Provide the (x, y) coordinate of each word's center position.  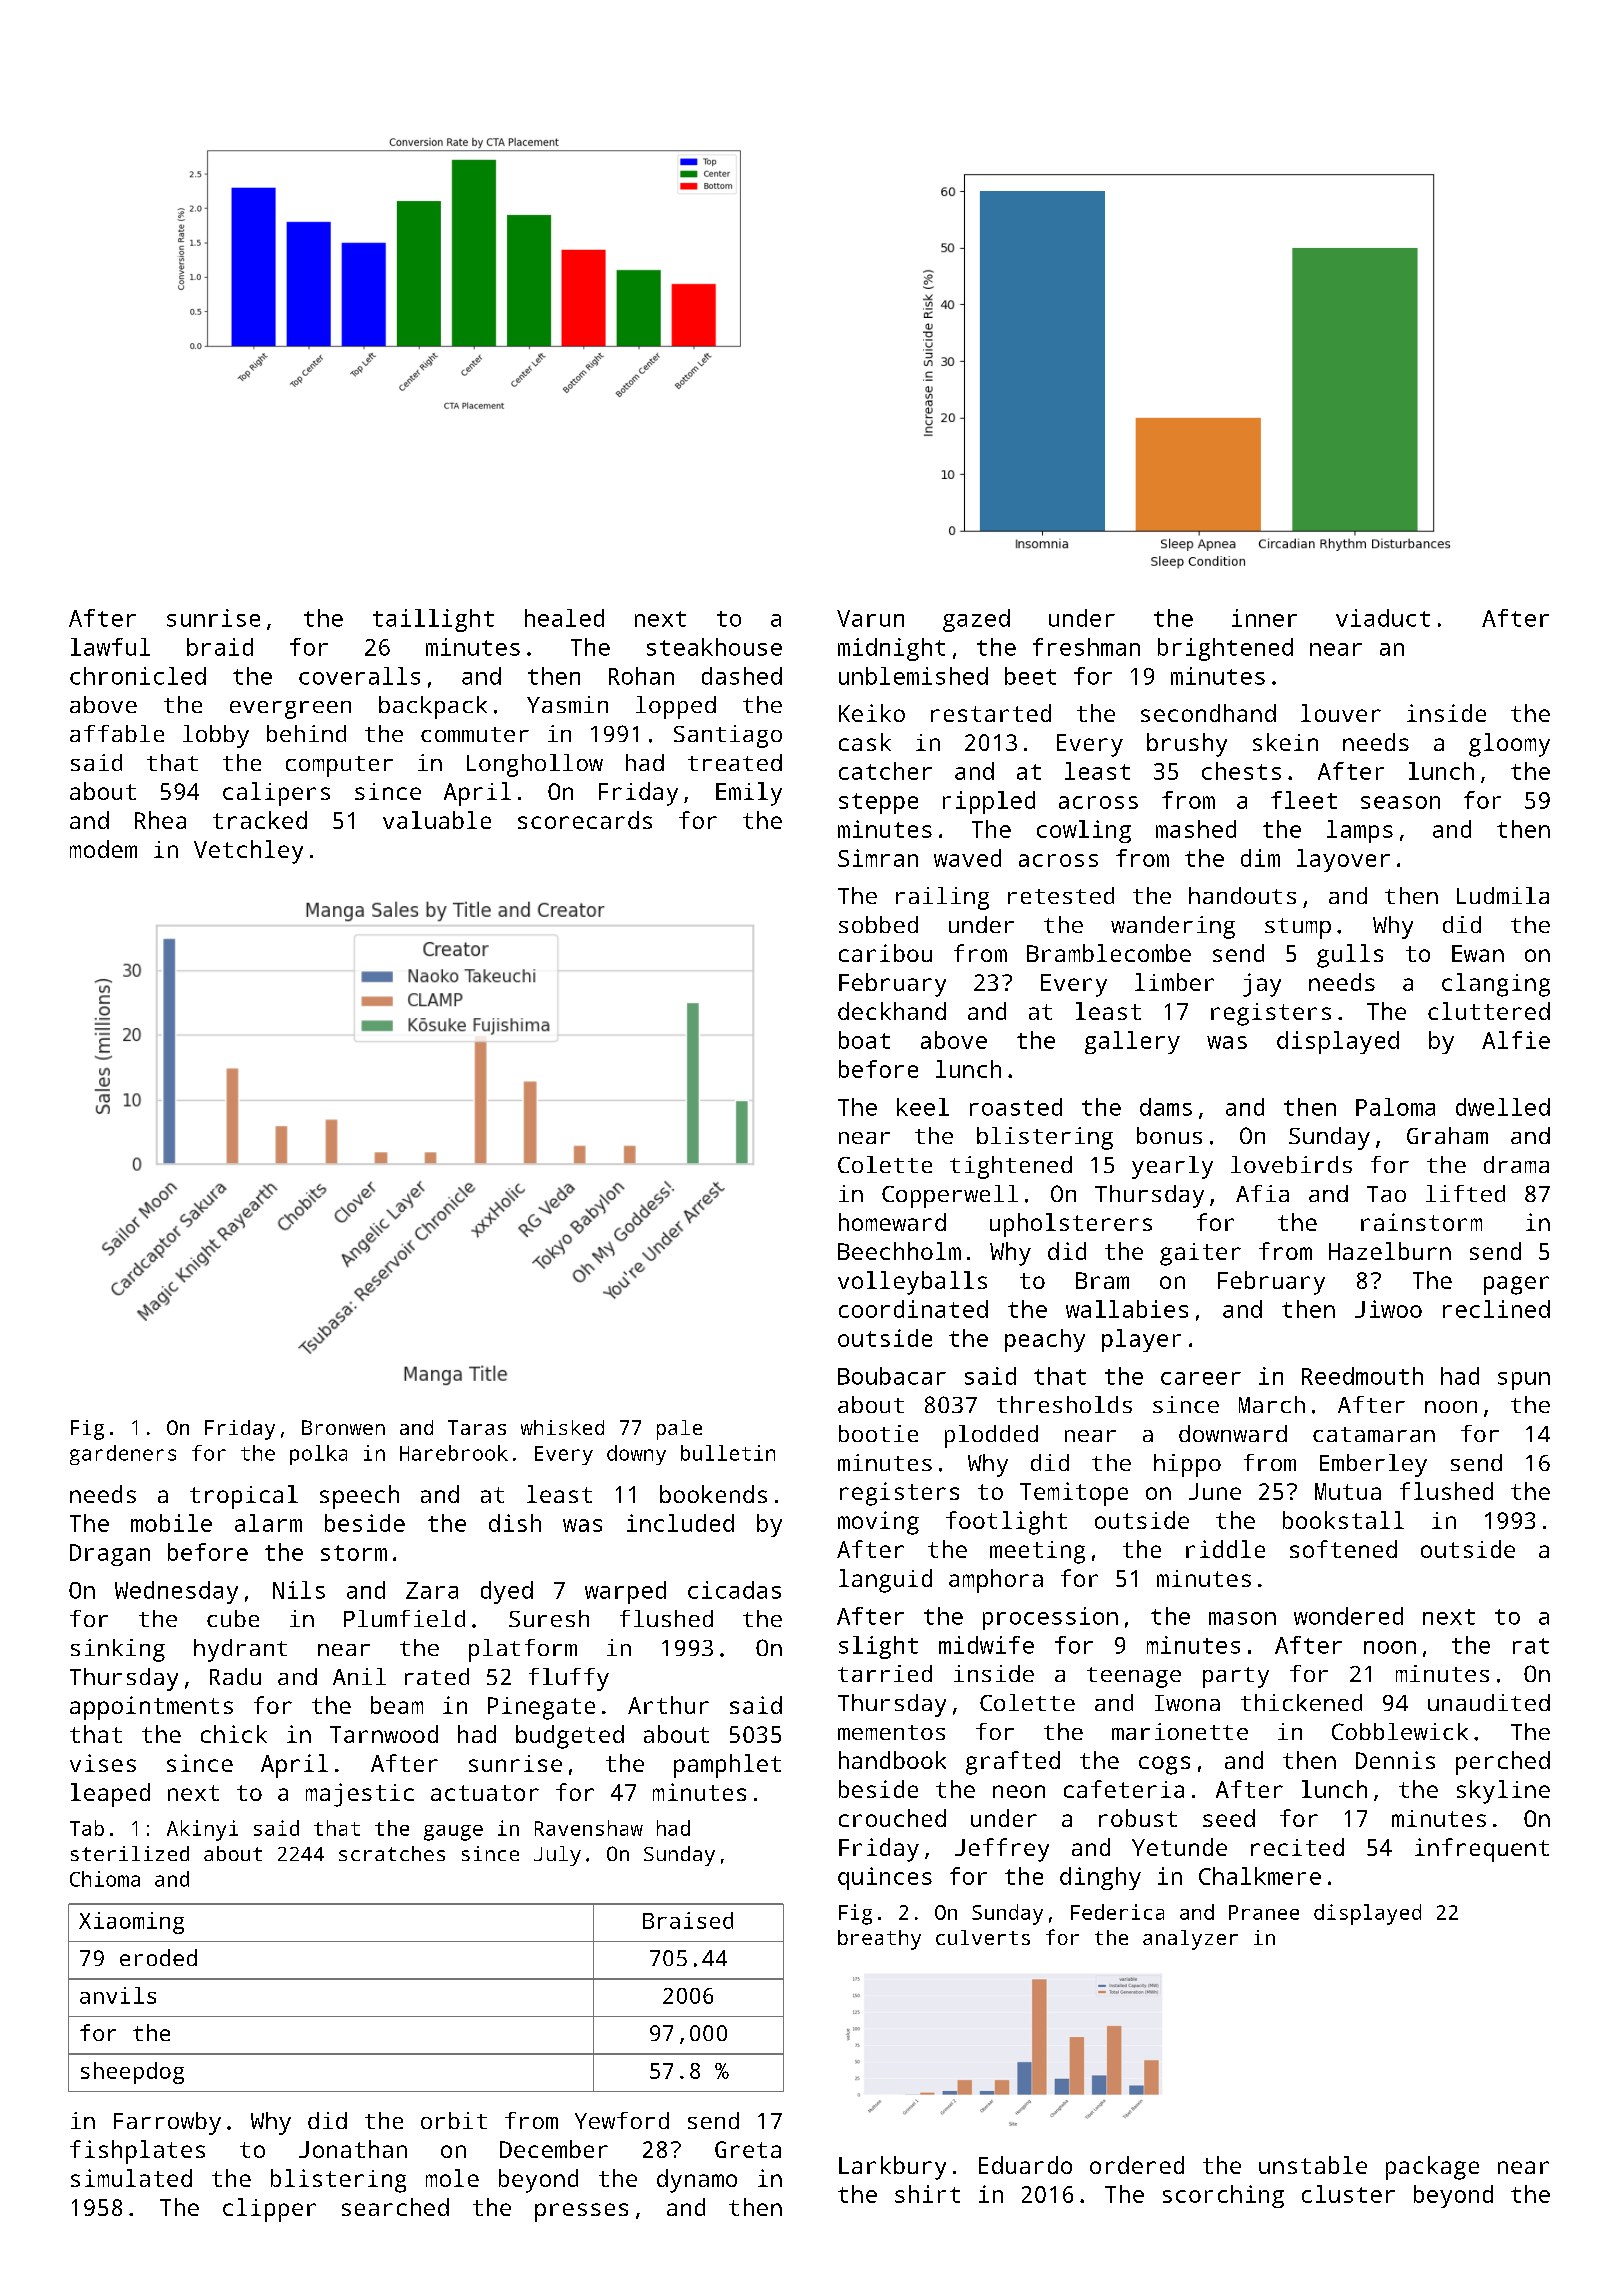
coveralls (359, 676)
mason (1242, 1618)
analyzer (1190, 1940)
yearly (1172, 1167)
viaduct (1383, 618)
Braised (688, 1920)
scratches (392, 1853)
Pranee (1264, 1912)
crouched (892, 1818)
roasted (1016, 1107)
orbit (454, 2120)
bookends (713, 1494)
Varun (870, 618)
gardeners (123, 1455)
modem (103, 849)
